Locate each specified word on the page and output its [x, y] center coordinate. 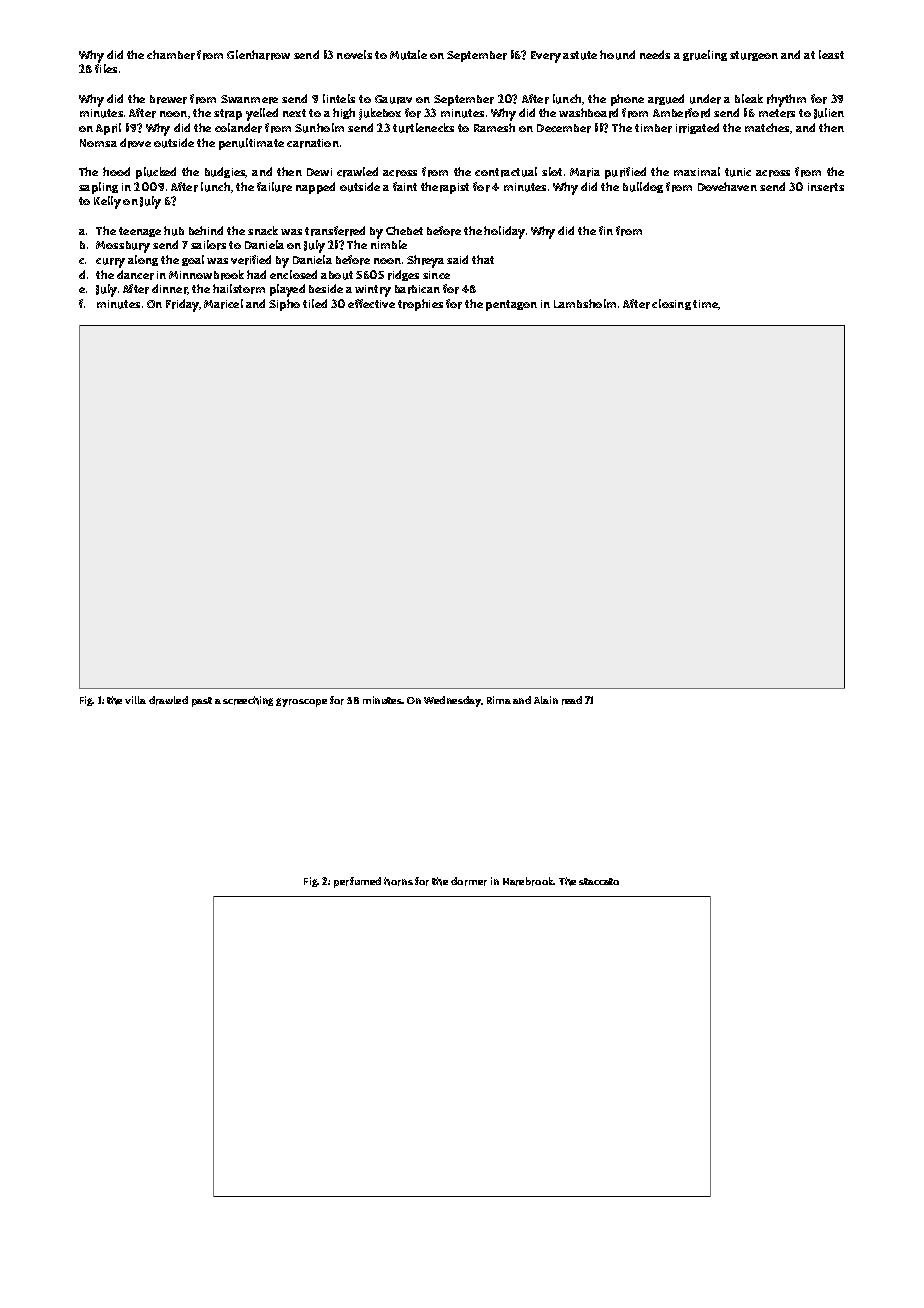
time [706, 305]
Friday [183, 305]
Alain [546, 700]
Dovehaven [727, 186]
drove [135, 143]
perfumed [357, 882]
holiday [504, 232]
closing [671, 304]
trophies [420, 305]
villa [135, 700]
